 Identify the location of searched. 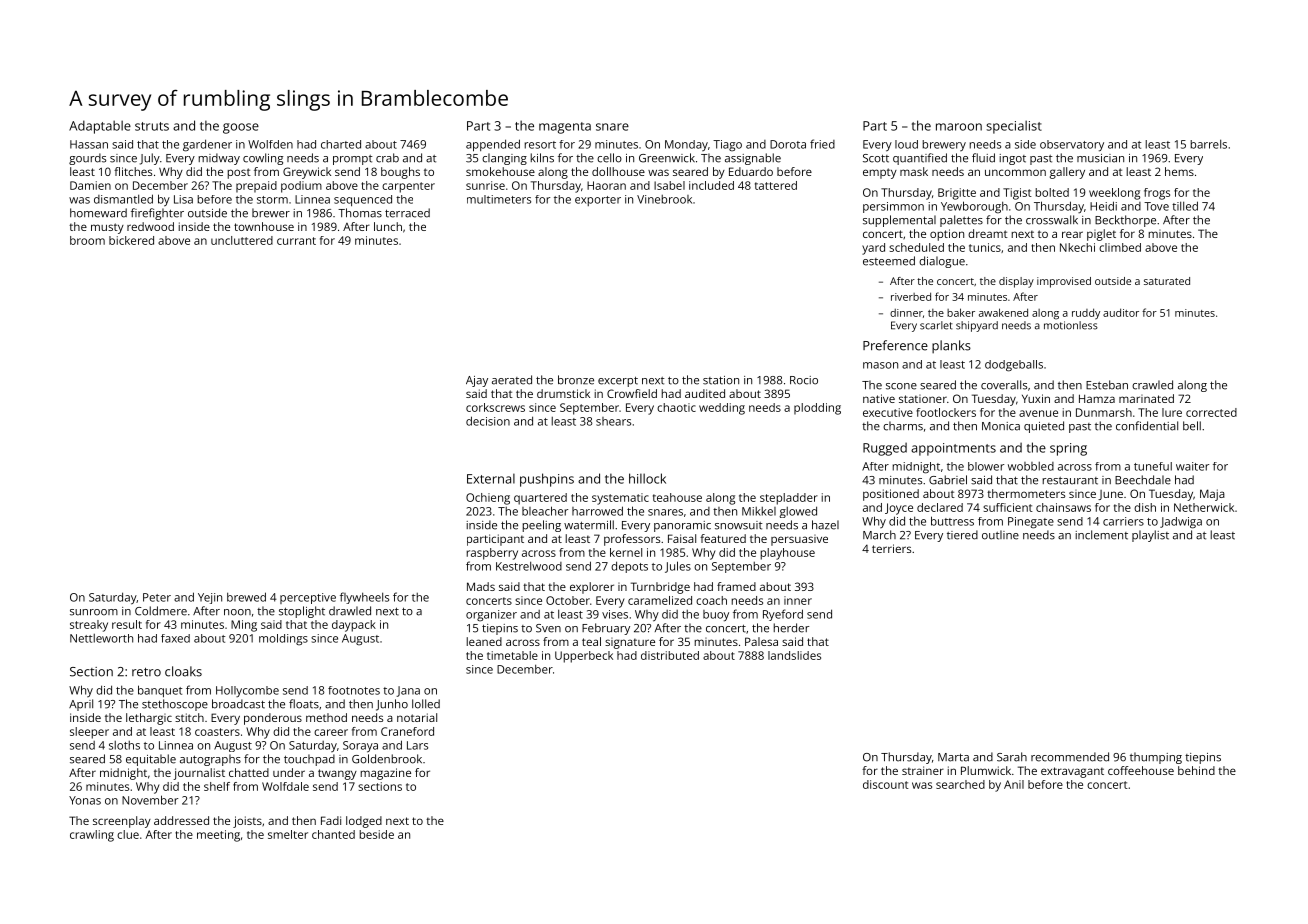
(960, 784).
